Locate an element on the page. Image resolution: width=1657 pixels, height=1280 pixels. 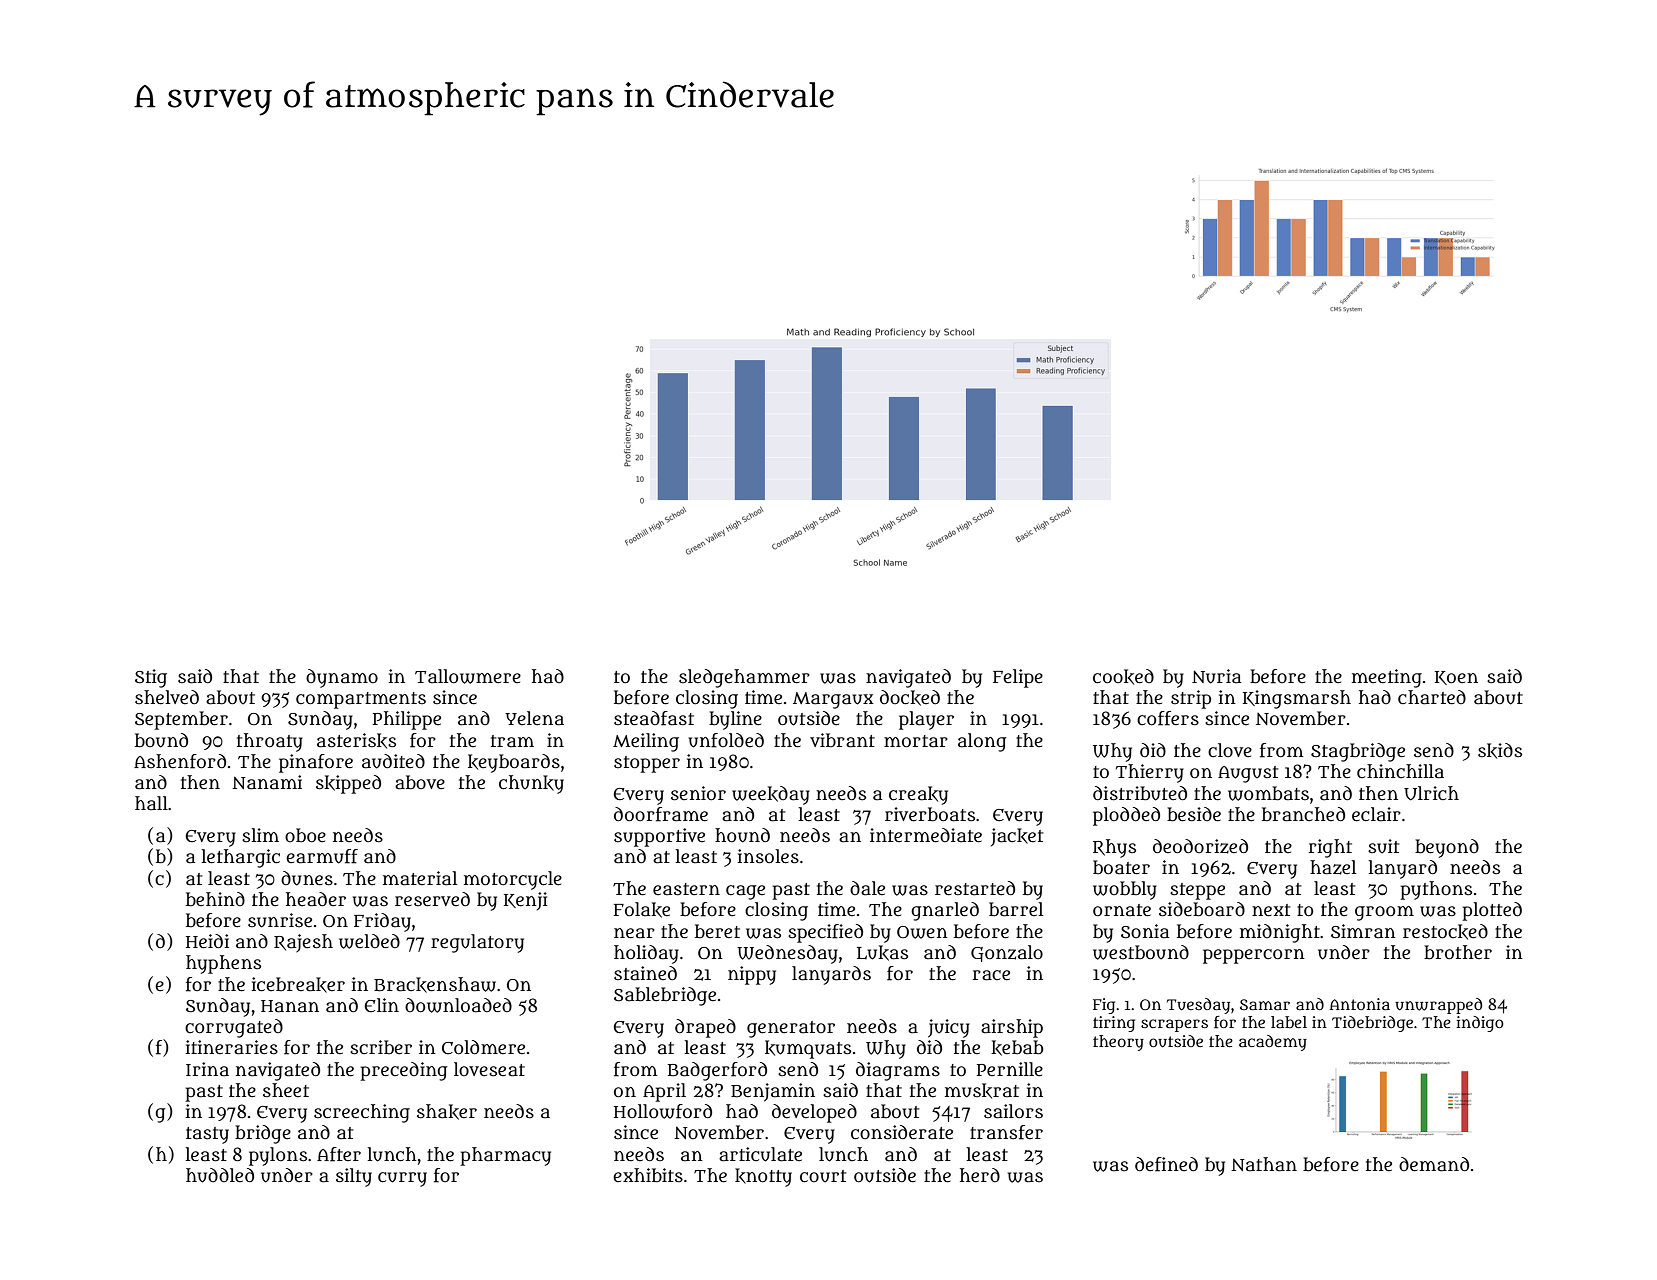
icebreaker is located at coordinates (298, 985).
